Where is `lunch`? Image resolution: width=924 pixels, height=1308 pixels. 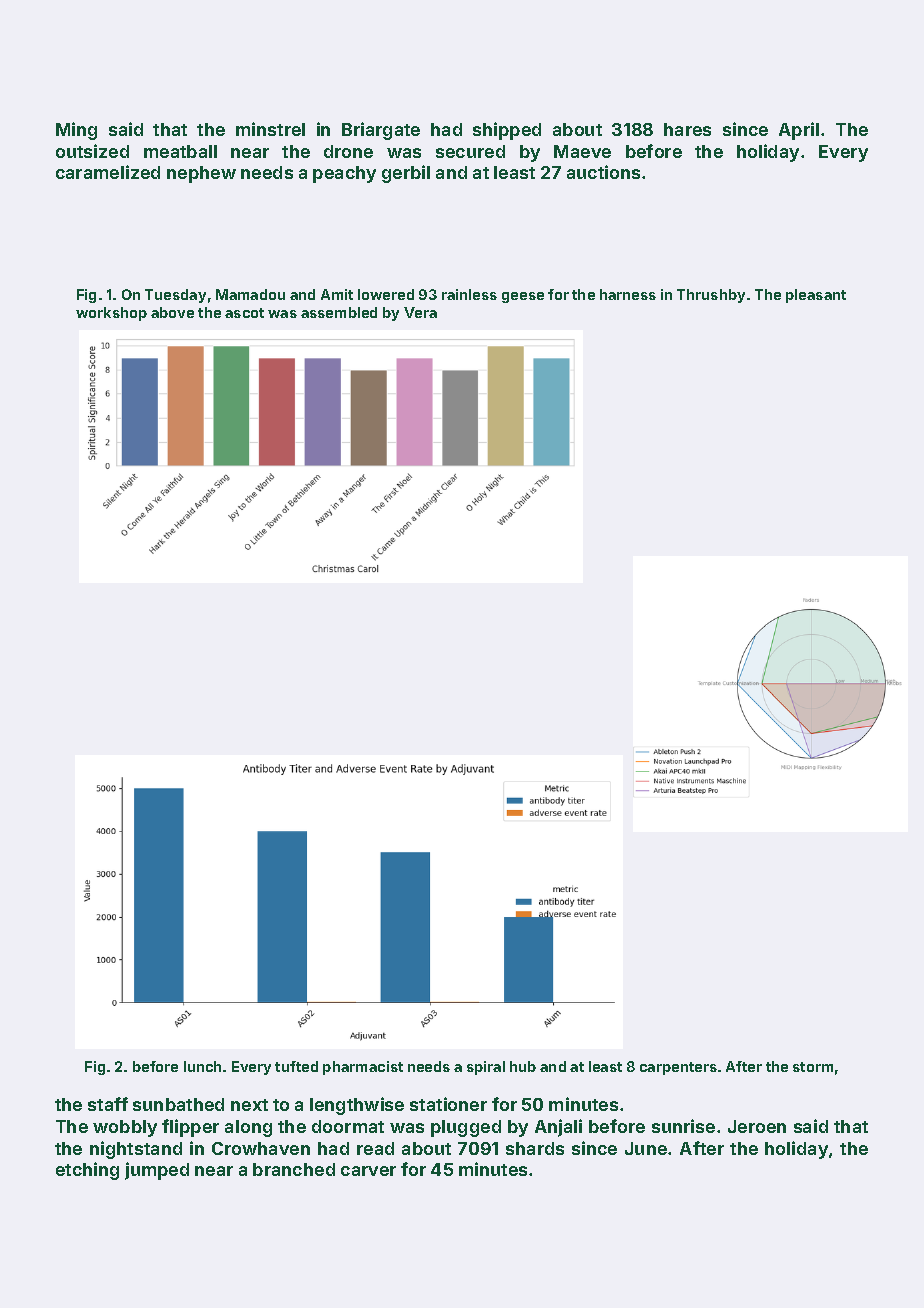 lunch is located at coordinates (202, 1066).
